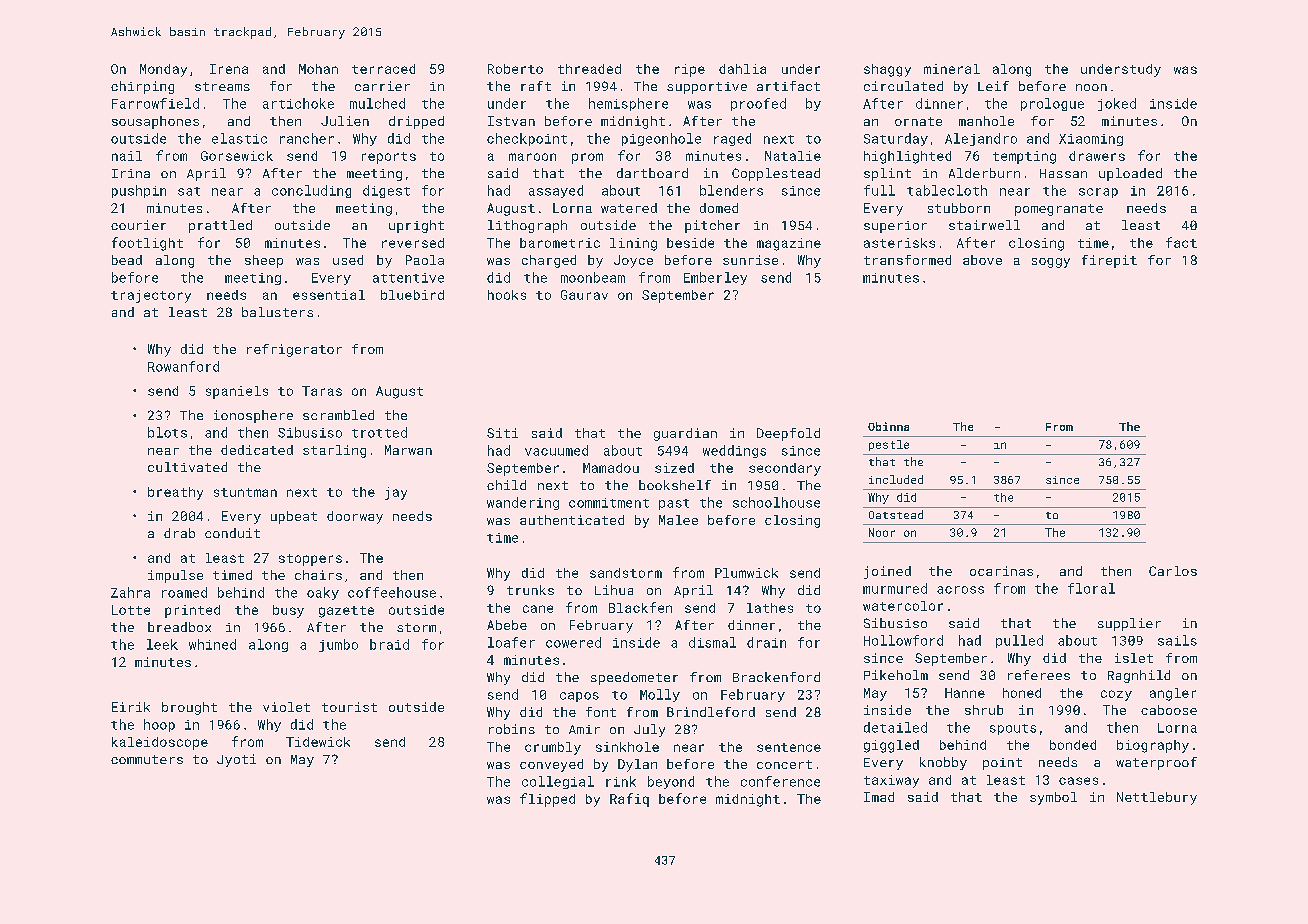  What do you see at coordinates (587, 158) in the image?
I see `prom` at bounding box center [587, 158].
